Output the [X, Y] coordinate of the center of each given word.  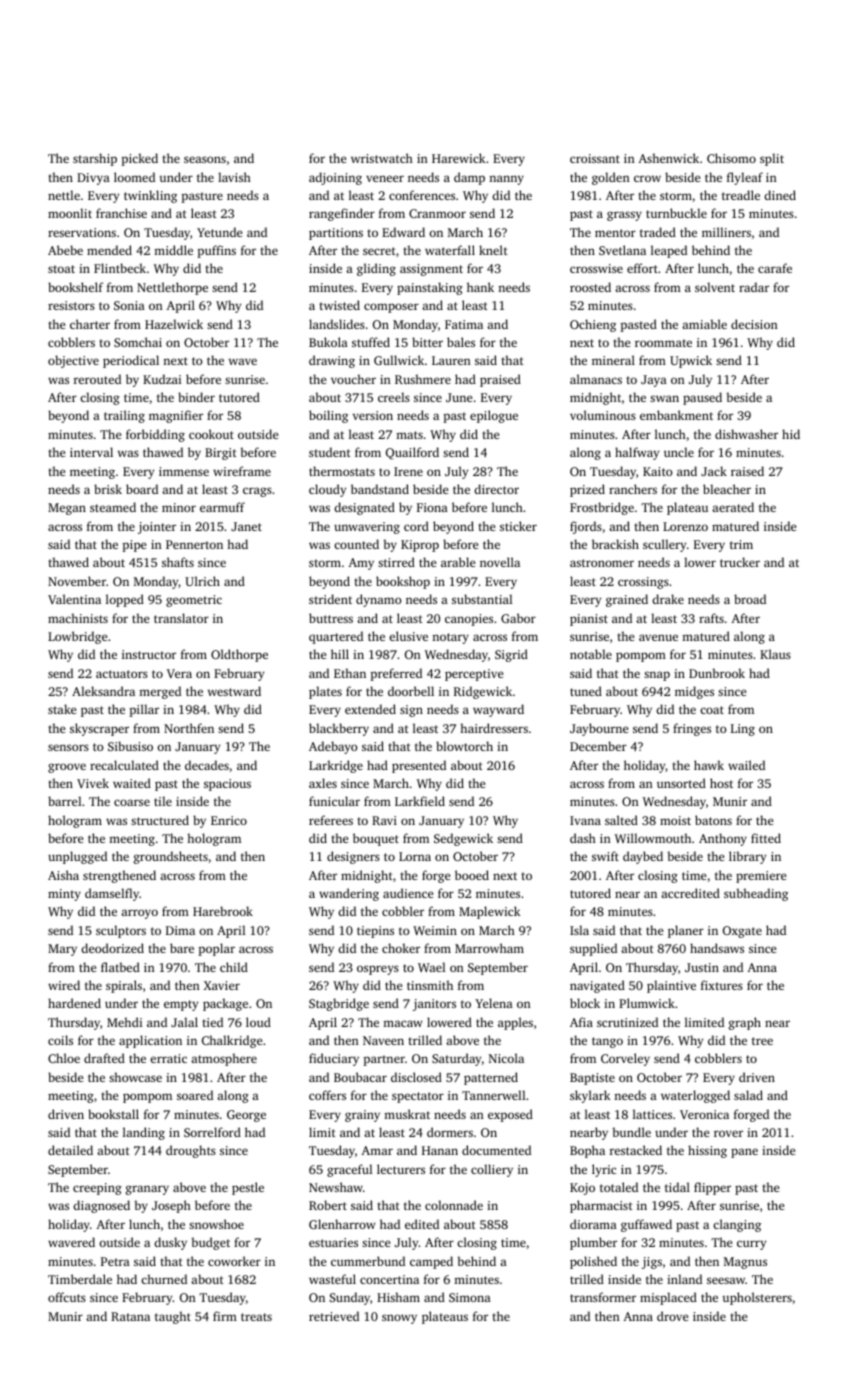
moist [675, 820]
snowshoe [216, 1224]
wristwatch [382, 158]
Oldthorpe [239, 655]
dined [780, 195]
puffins [216, 251]
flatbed [120, 967]
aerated [733, 507]
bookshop [403, 582]
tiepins [375, 932]
